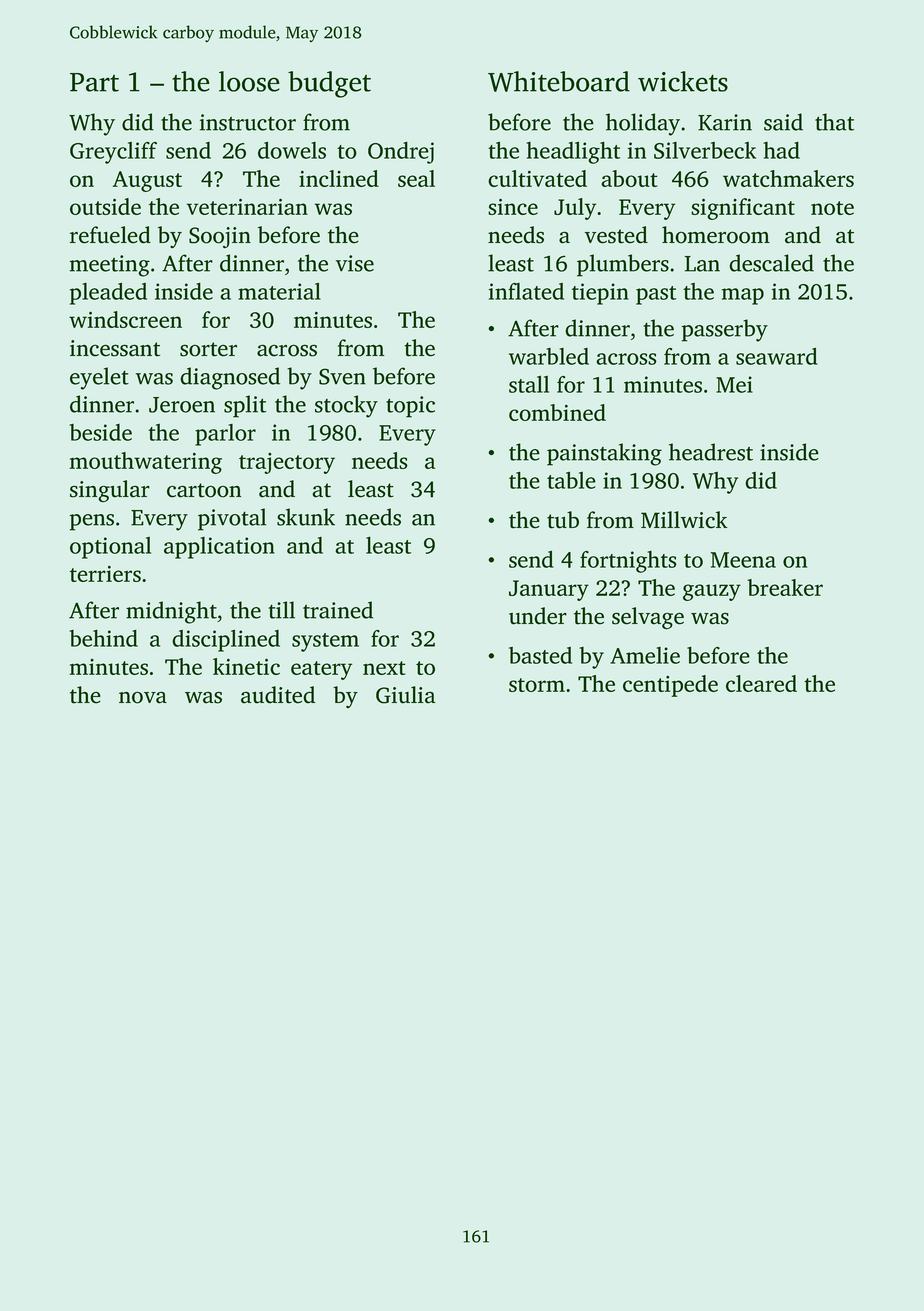 Image resolution: width=924 pixels, height=1311 pixels. What do you see at coordinates (105, 206) in the document?
I see `outside` at bounding box center [105, 206].
